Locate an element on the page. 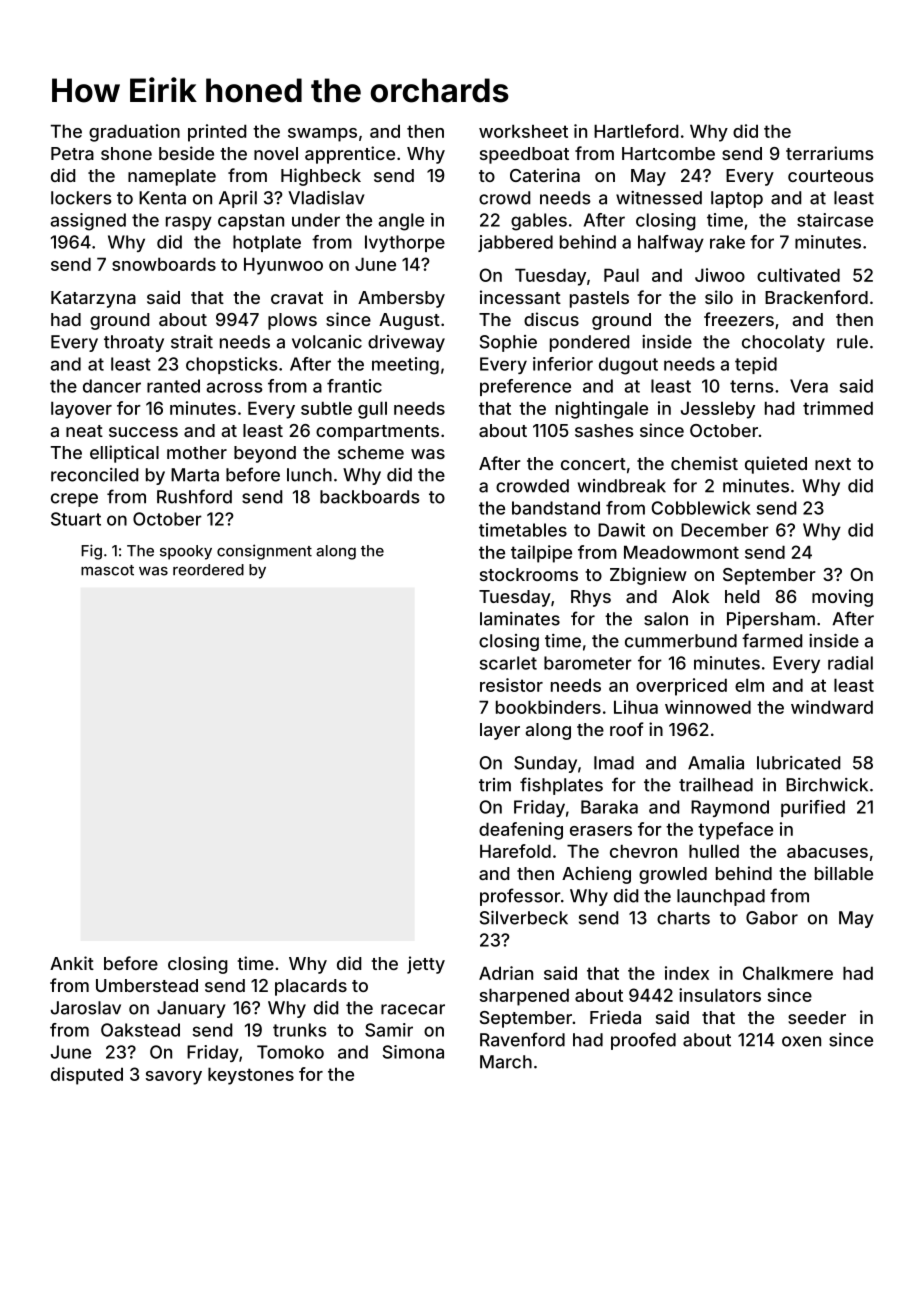 The image size is (924, 1308). keystones is located at coordinates (251, 1076).
